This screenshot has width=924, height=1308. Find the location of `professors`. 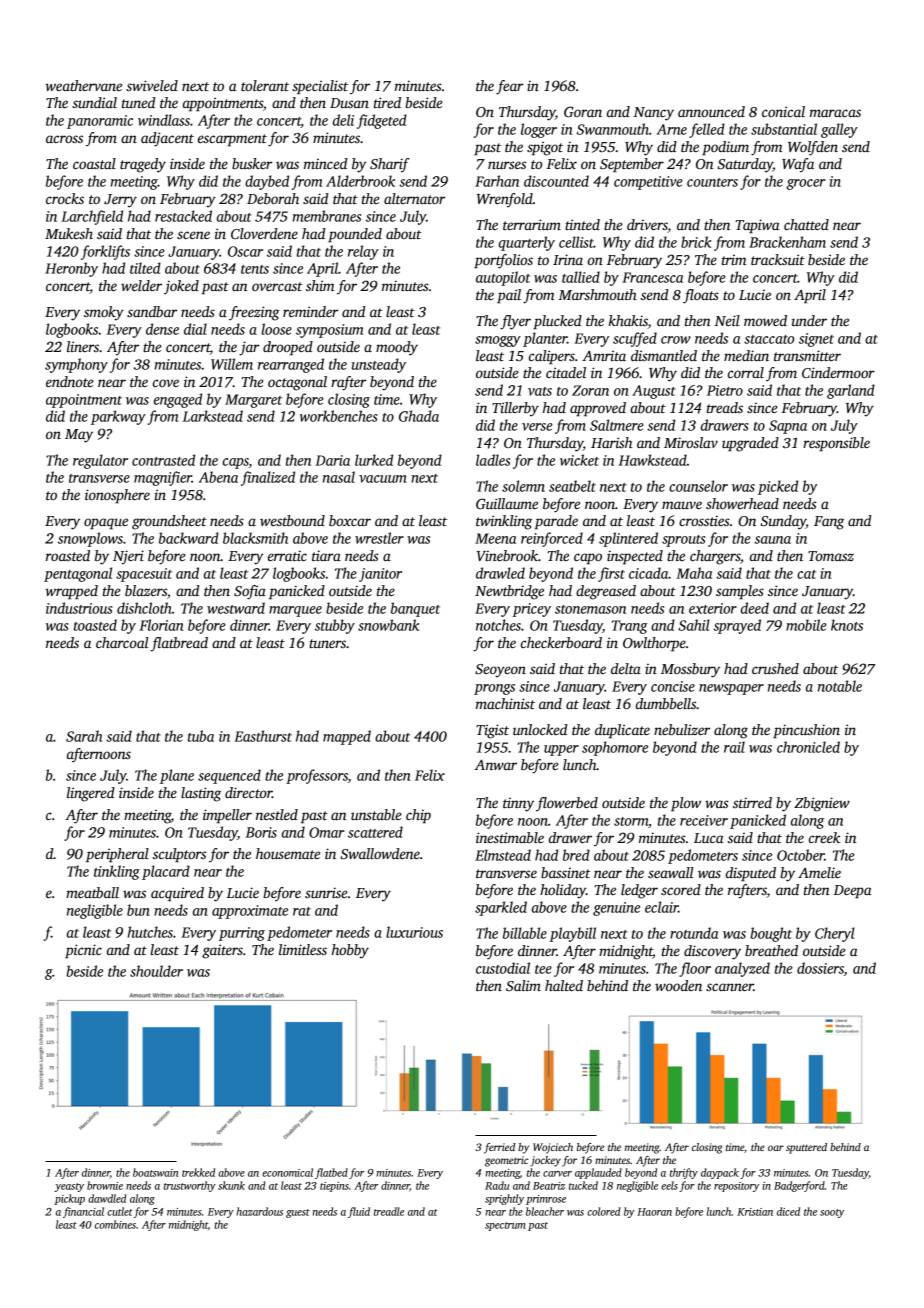

professors is located at coordinates (317, 776).
